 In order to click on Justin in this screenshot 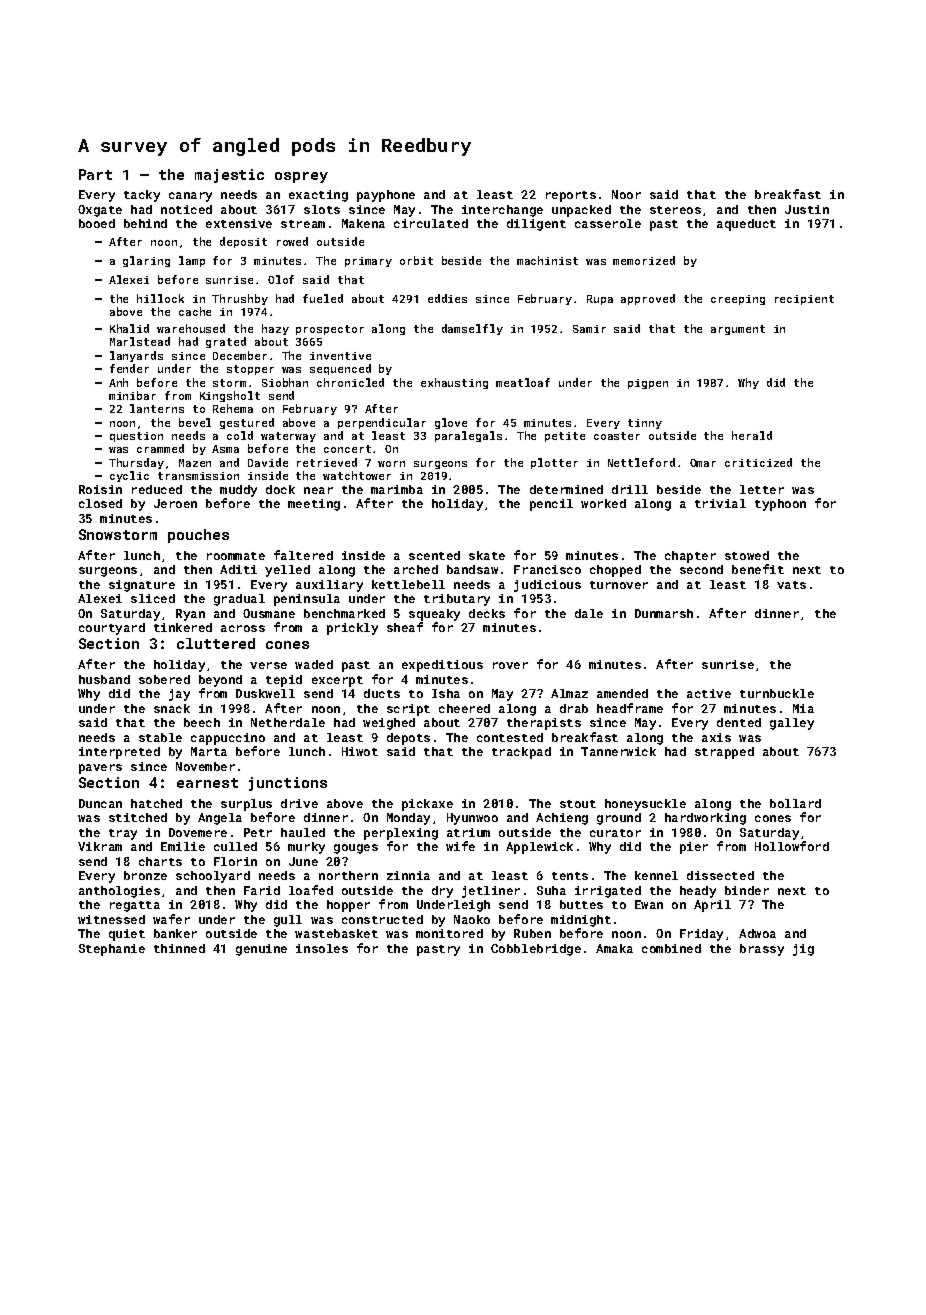, I will do `click(807, 209)`.
